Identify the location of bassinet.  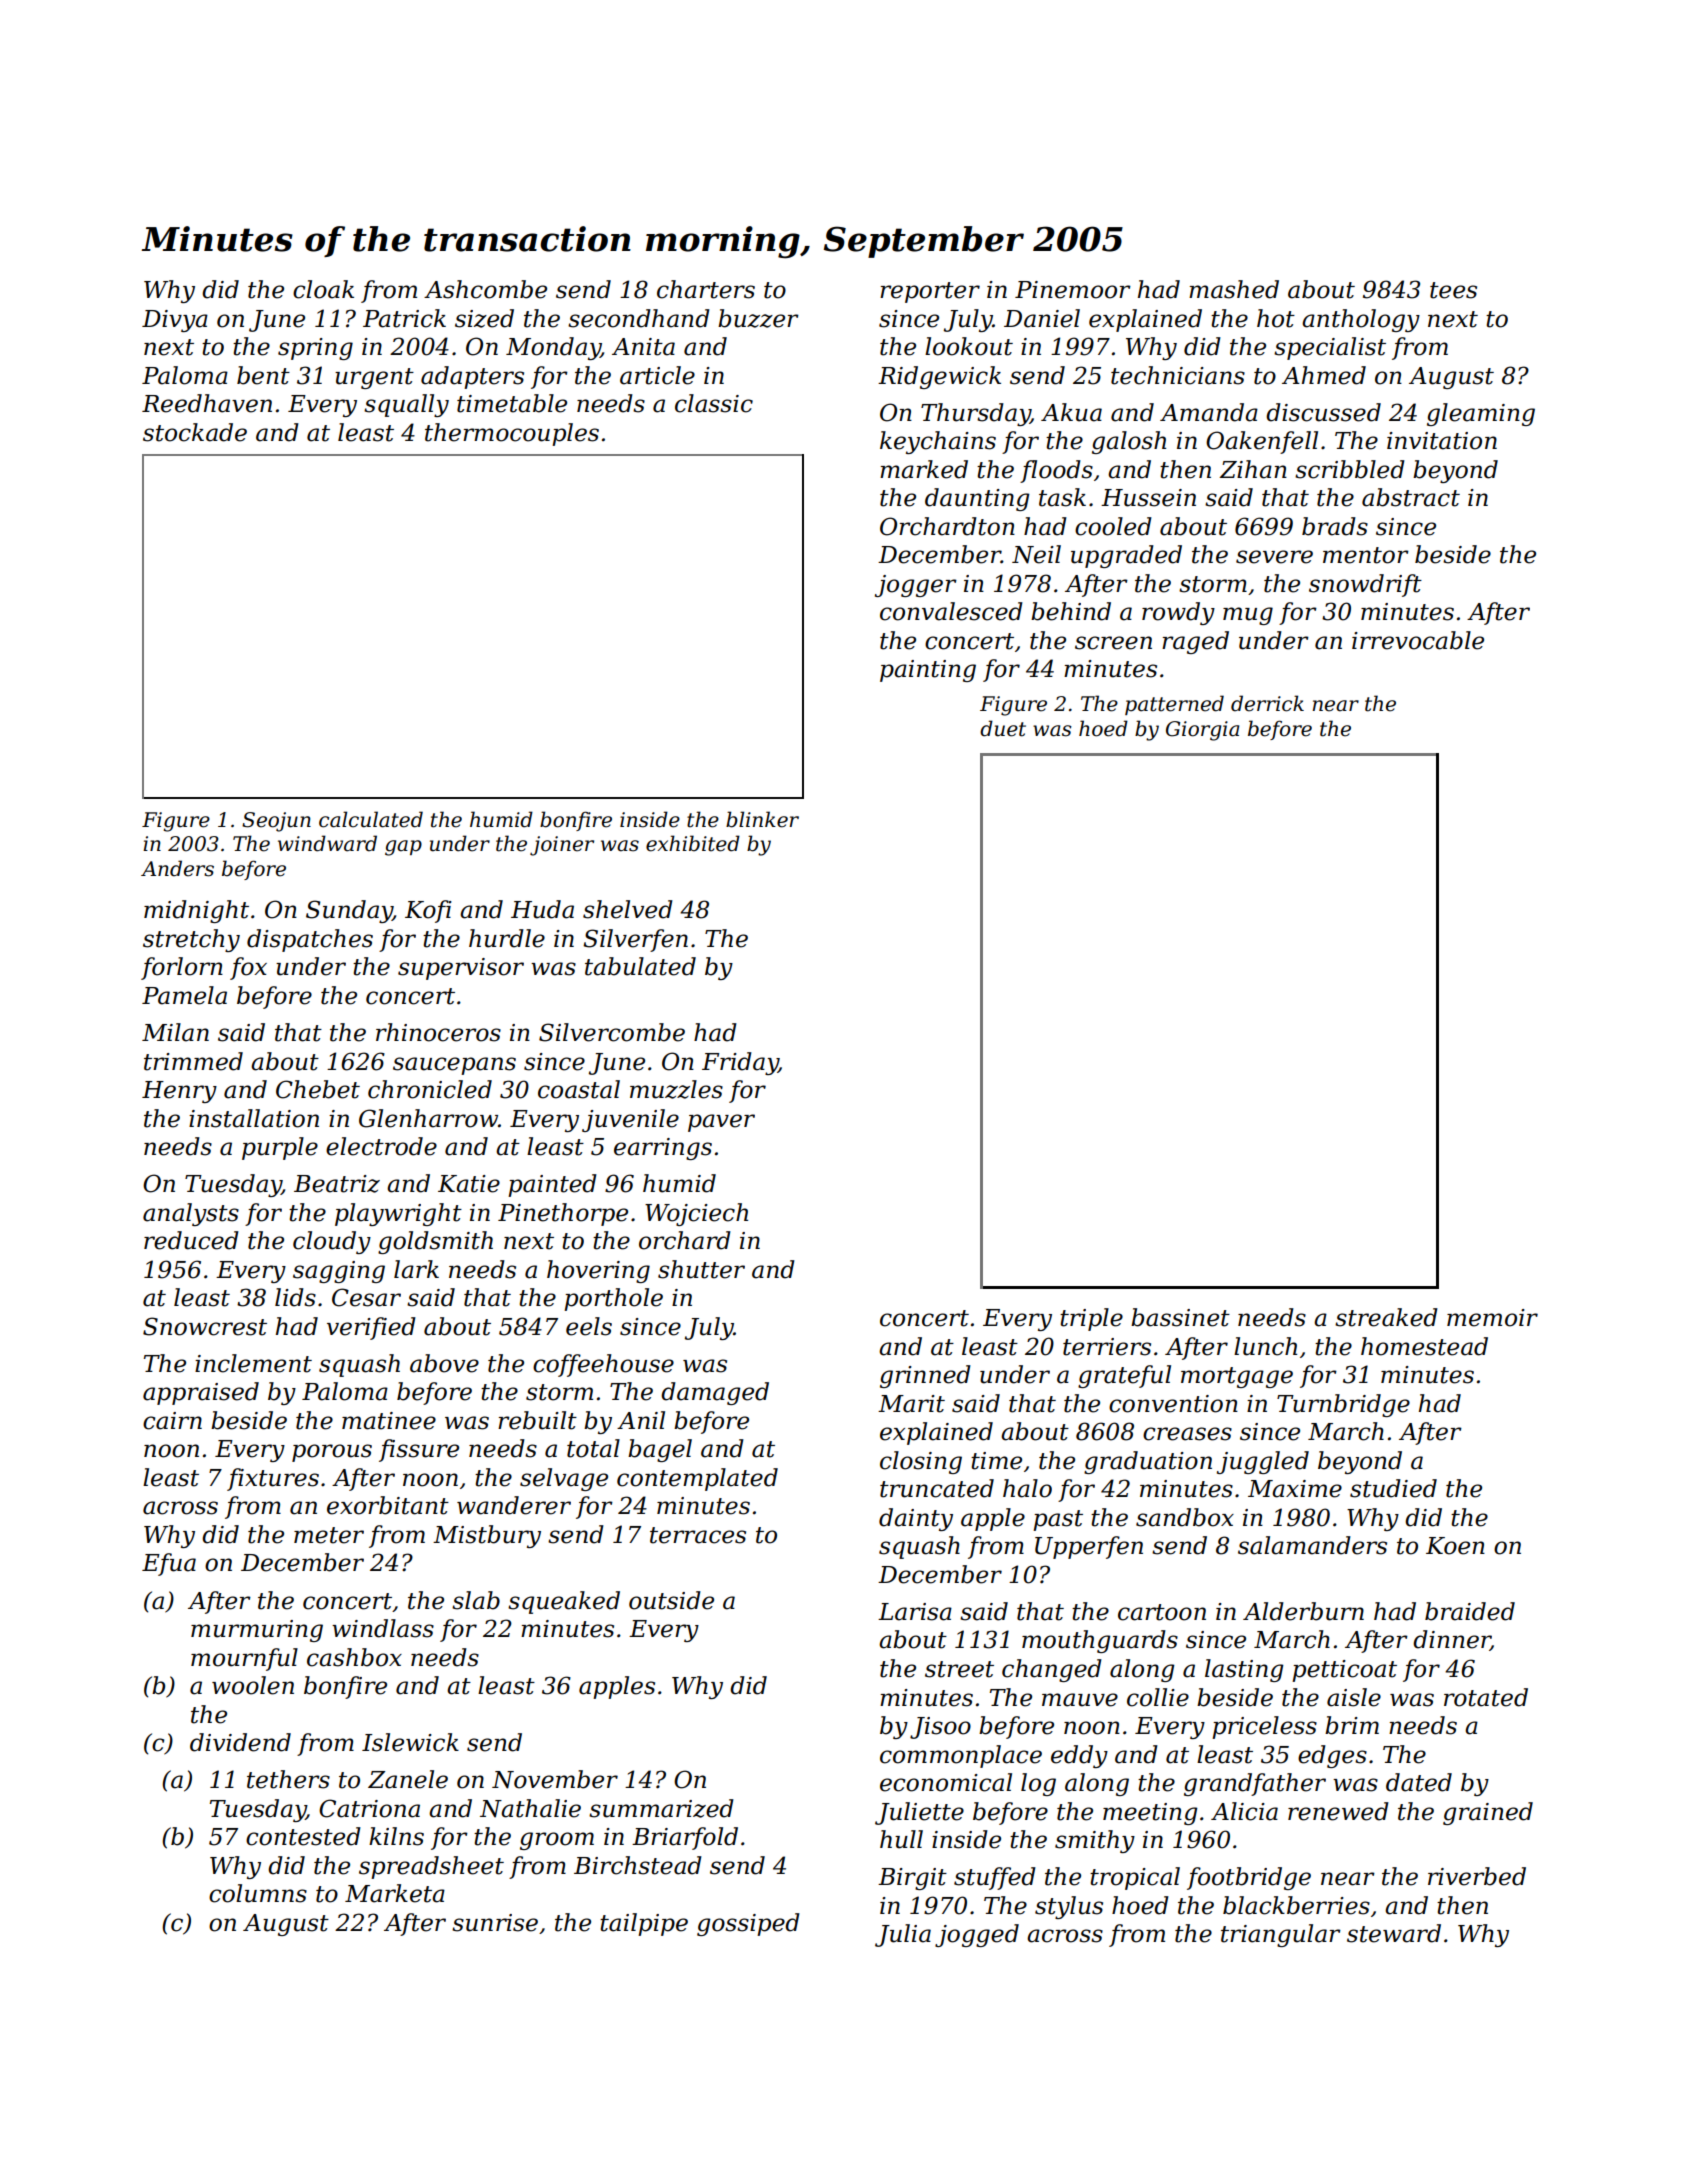
(1180, 1317).
